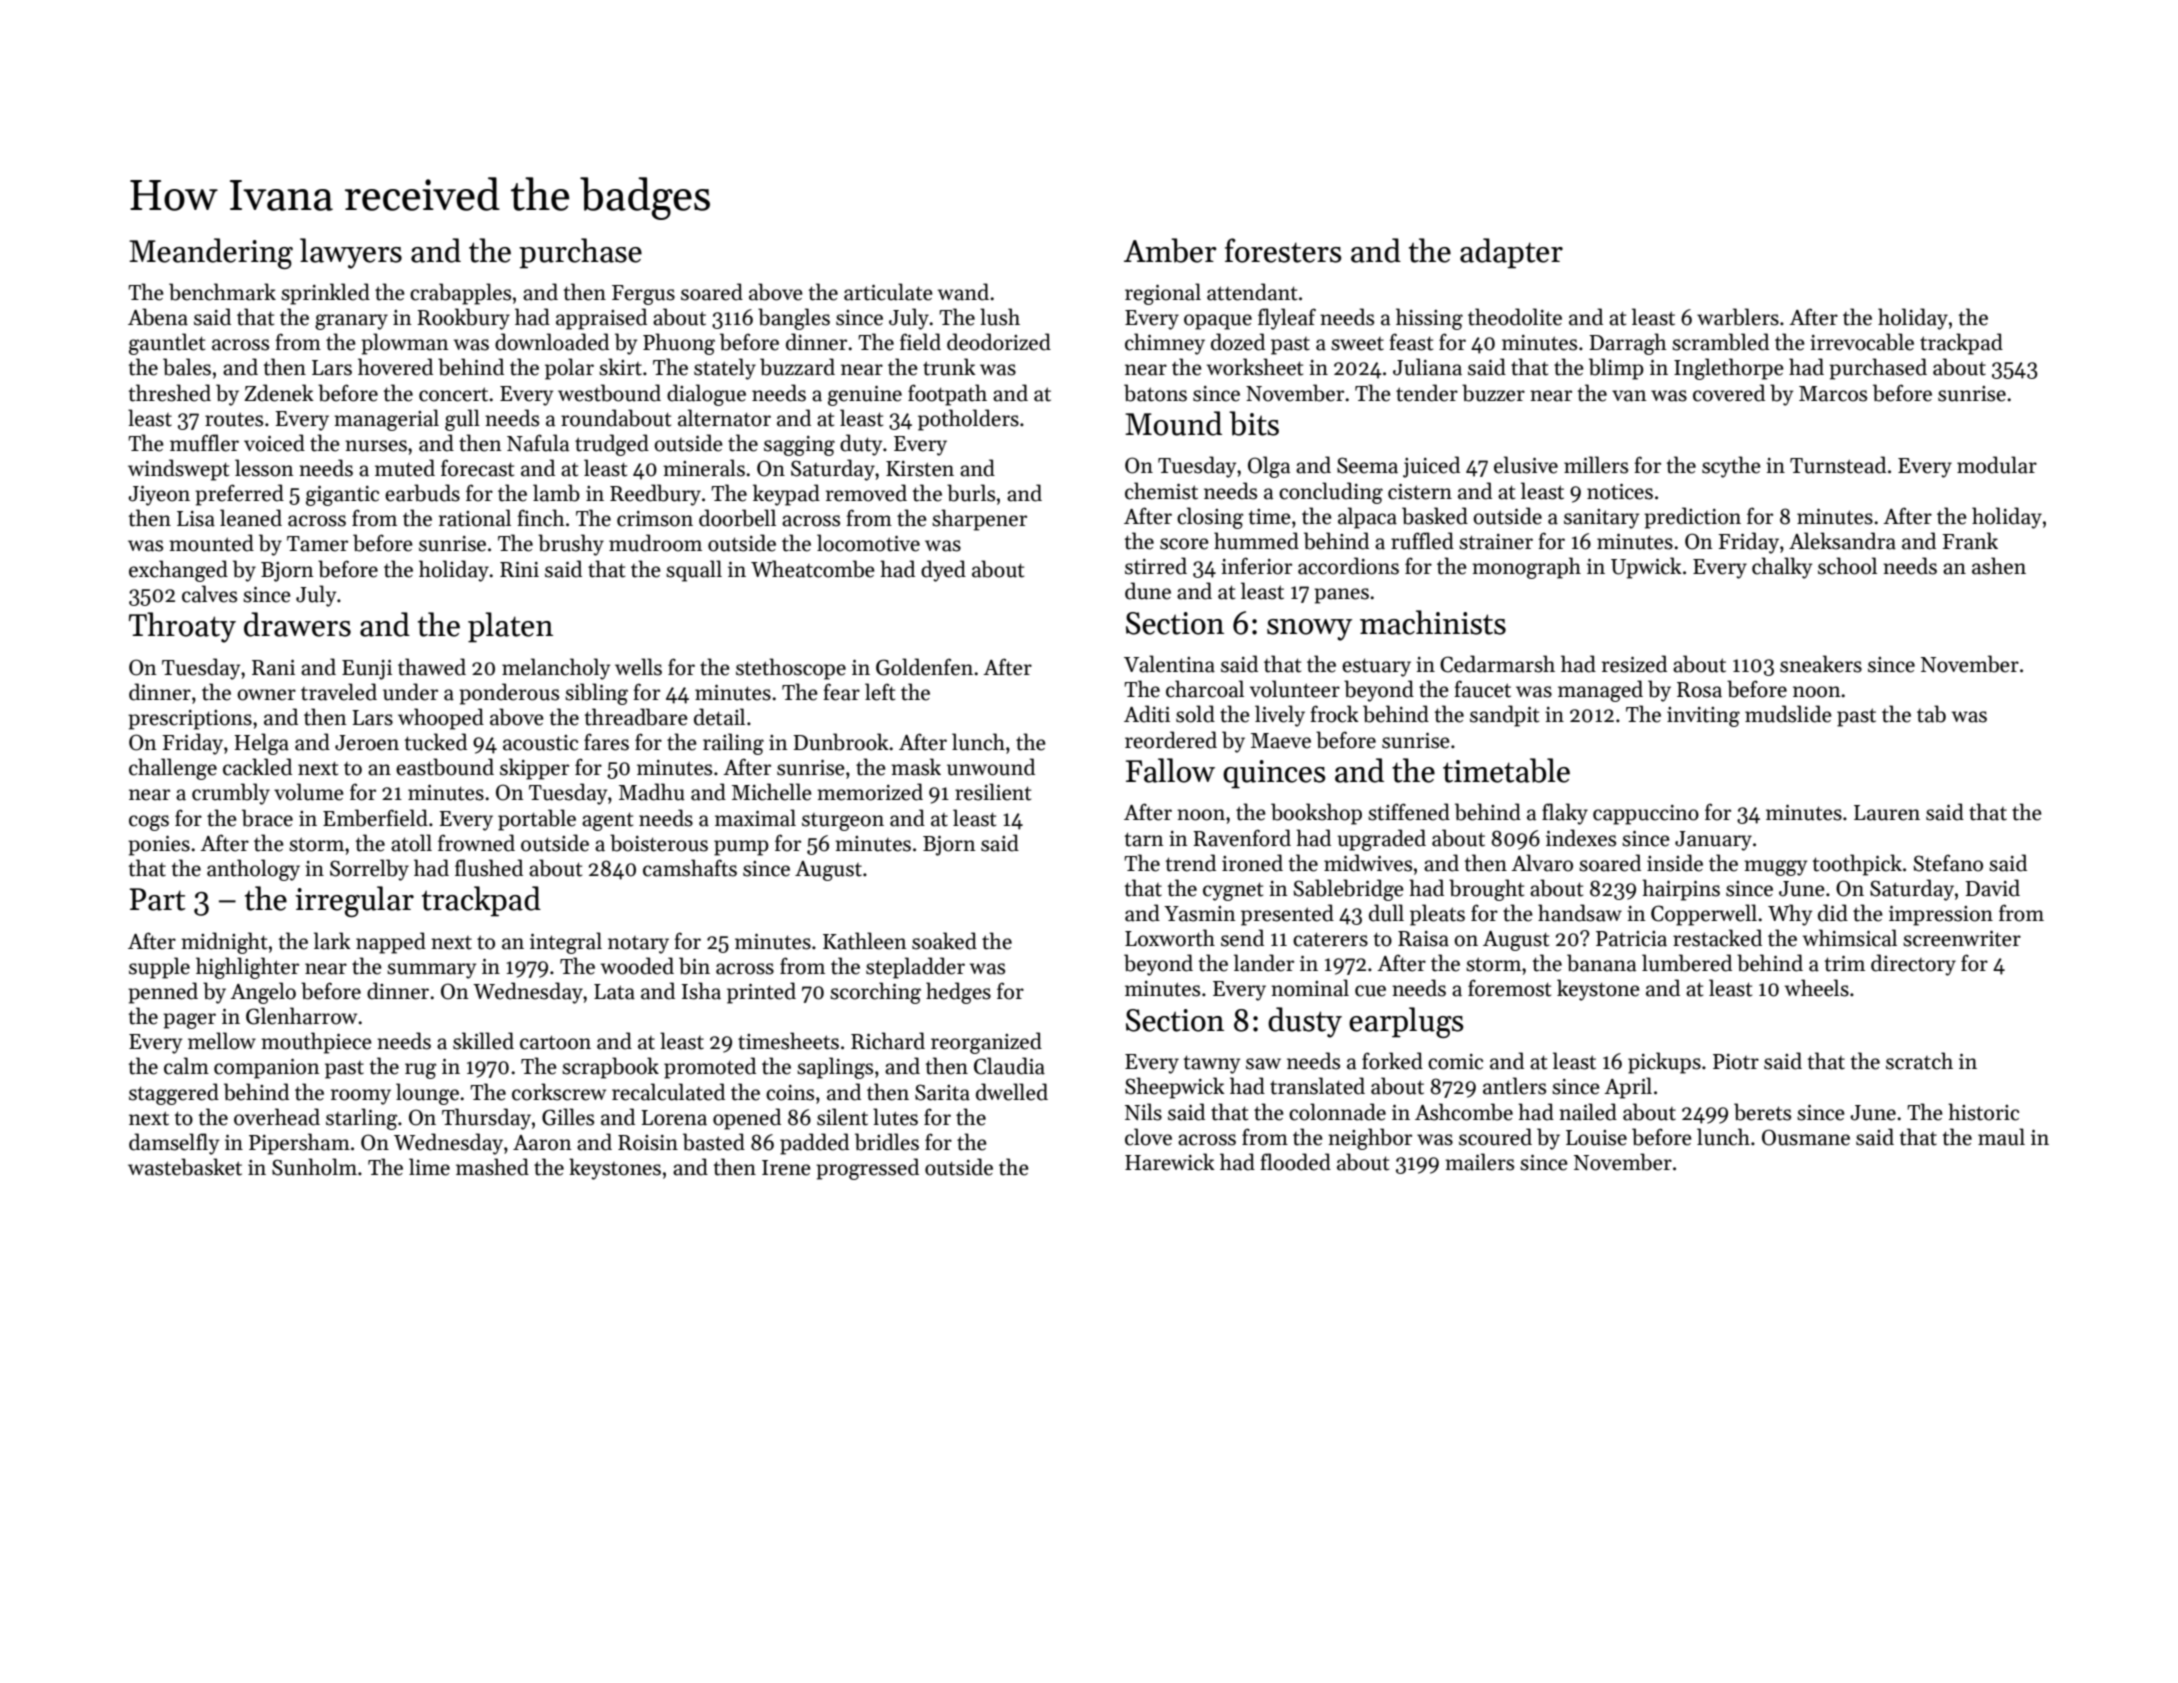 The height and width of the page is (1683, 2178). I want to click on rug, so click(420, 1071).
